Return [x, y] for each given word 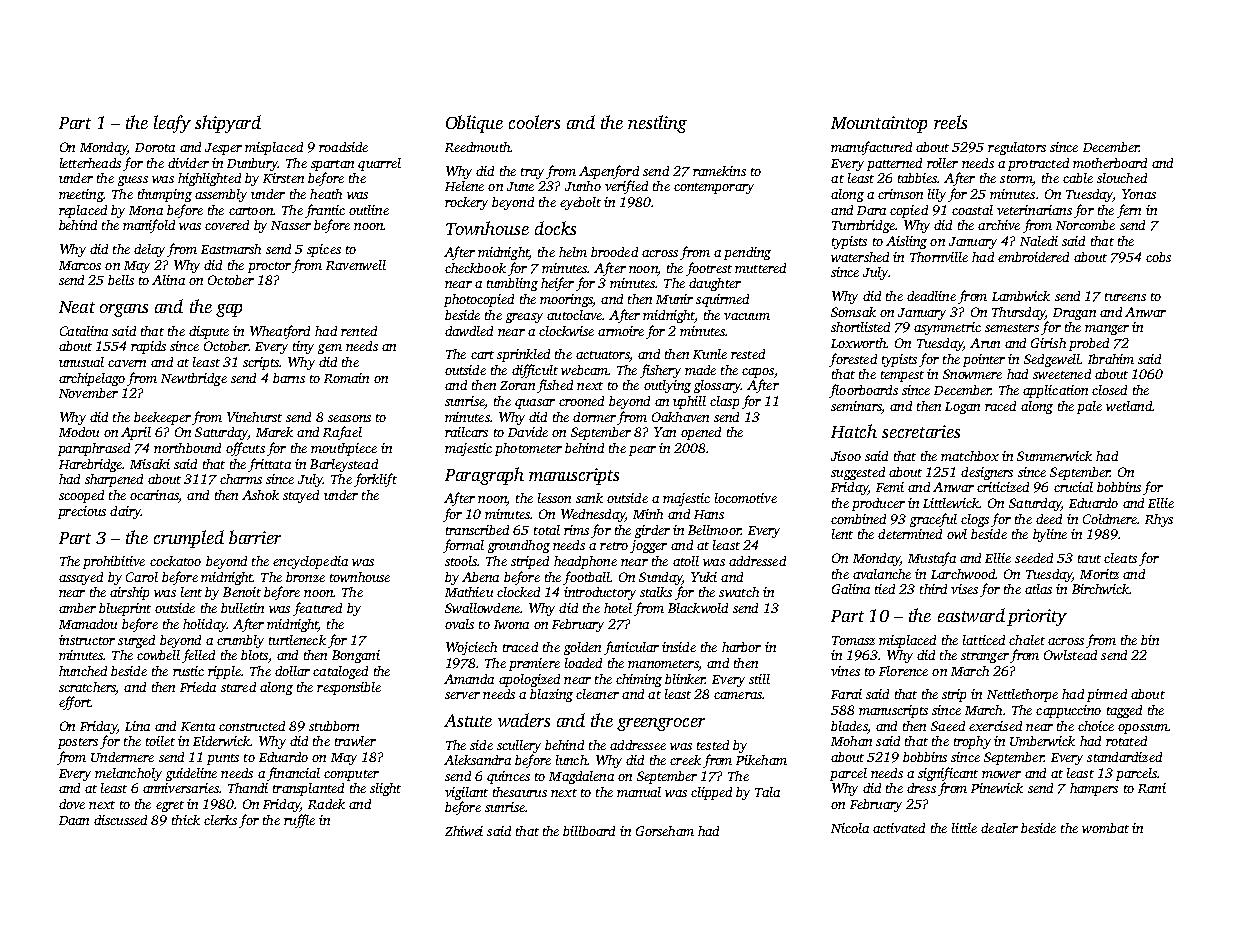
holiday [205, 625]
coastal [972, 210]
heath [326, 194]
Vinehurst [254, 417]
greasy [524, 318]
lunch [571, 760]
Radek [326, 804]
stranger [985, 657]
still [759, 679]
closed [1109, 390]
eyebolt [580, 203]
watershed [860, 257]
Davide [528, 432]
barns [289, 378]
